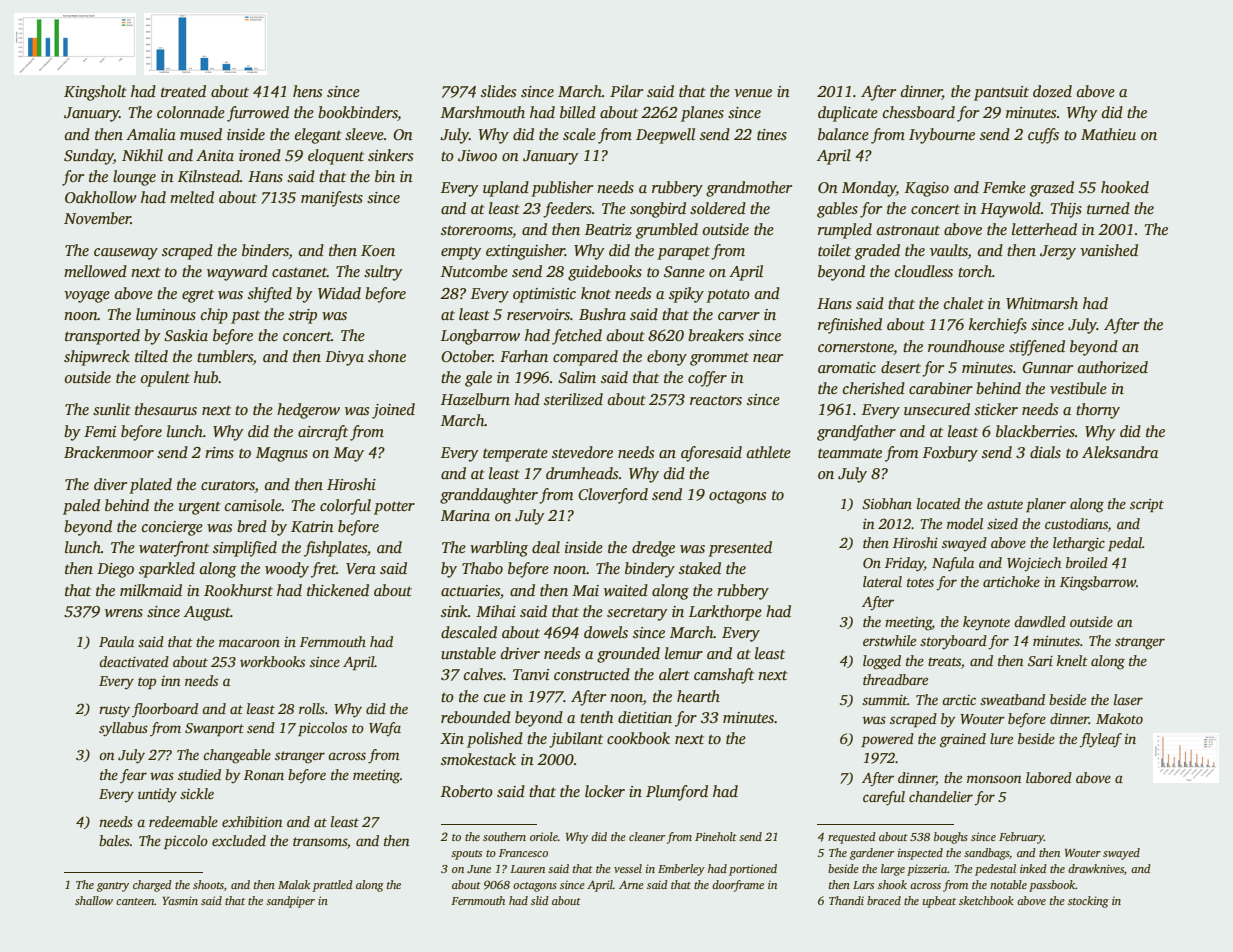  What do you see at coordinates (1052, 91) in the screenshot?
I see `dozed` at bounding box center [1052, 91].
